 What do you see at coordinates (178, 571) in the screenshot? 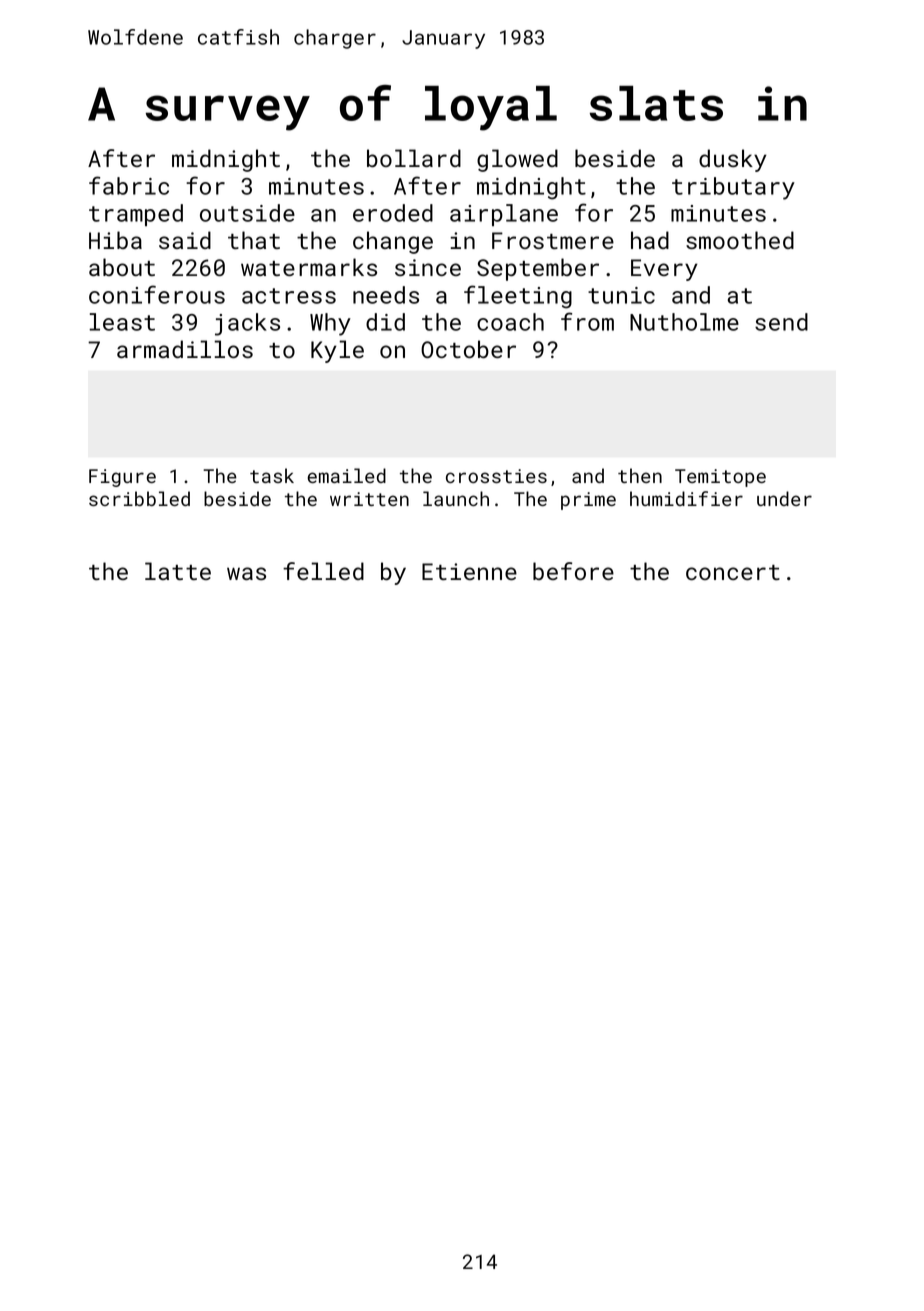
I see `latte` at bounding box center [178, 571].
